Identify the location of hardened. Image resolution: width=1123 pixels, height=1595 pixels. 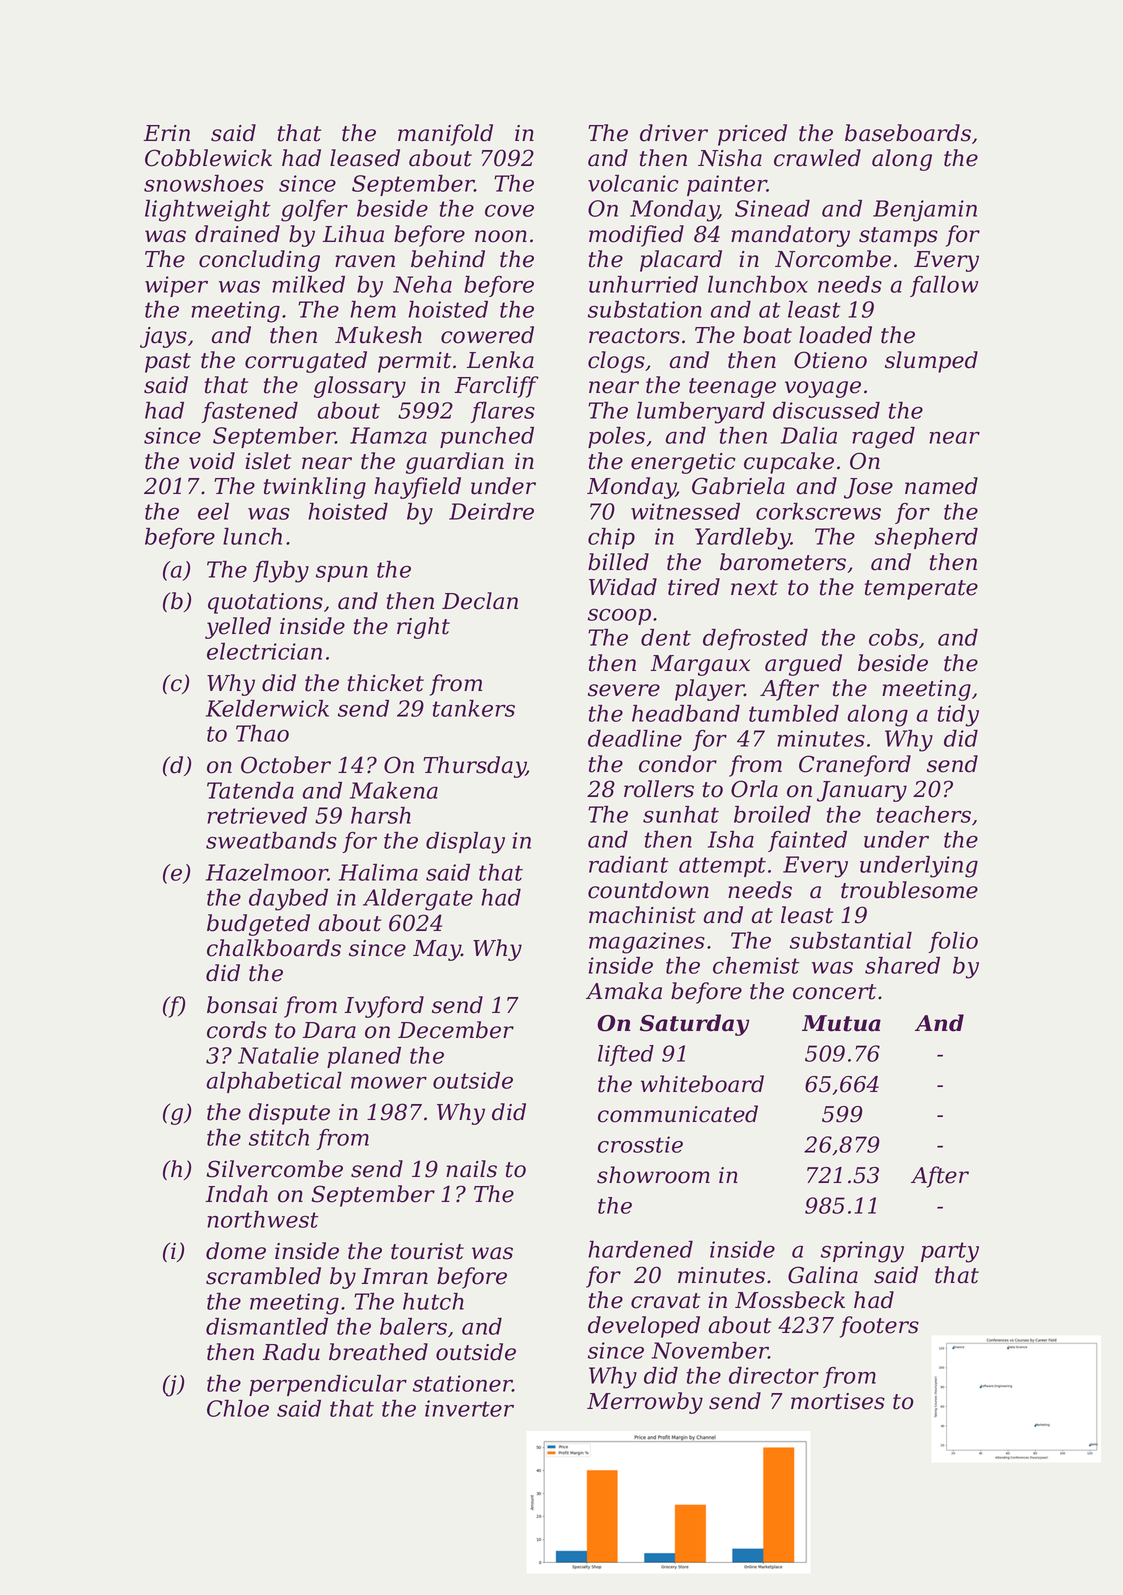
(640, 1249).
